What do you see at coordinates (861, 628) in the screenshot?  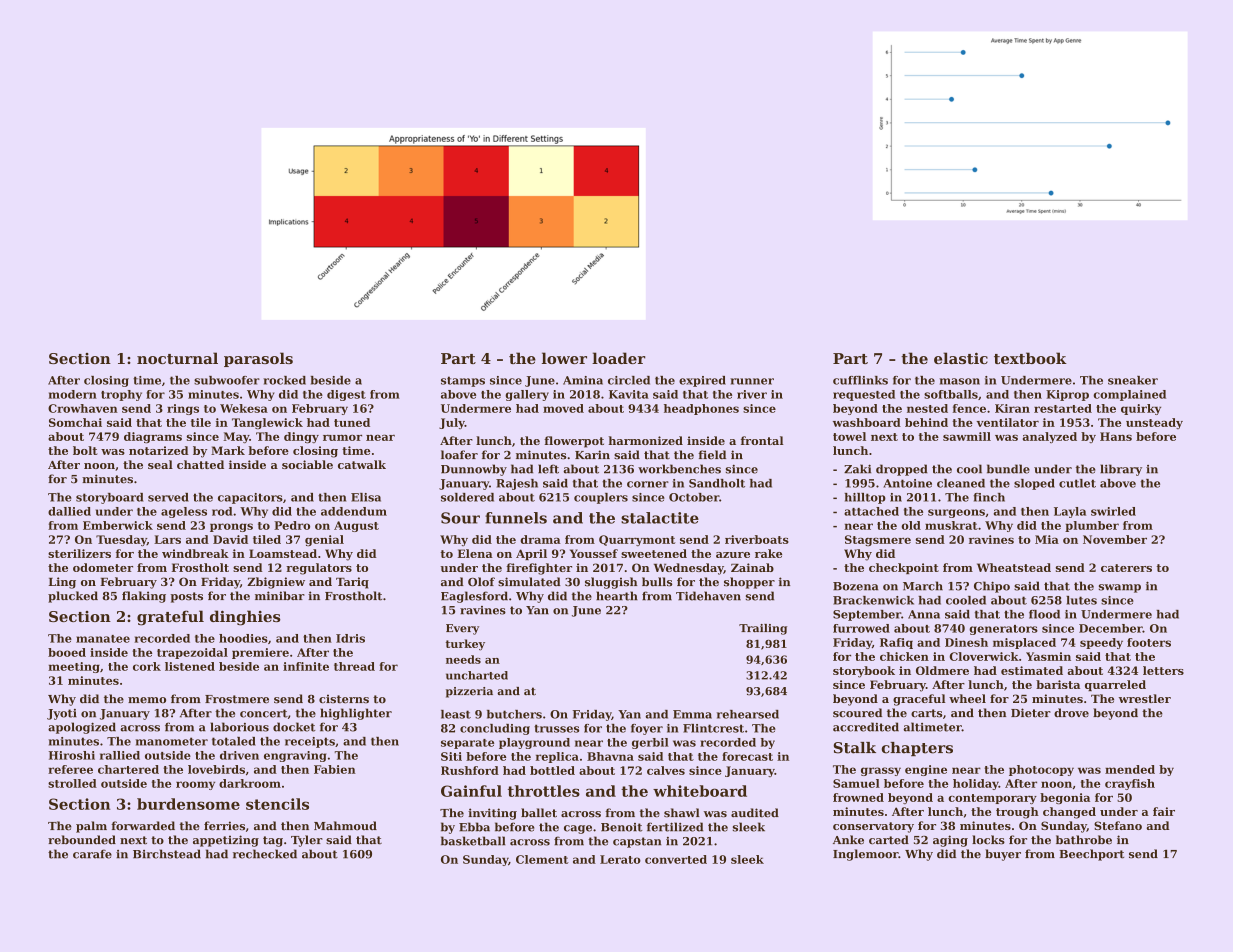 I see `furrowed` at bounding box center [861, 628].
